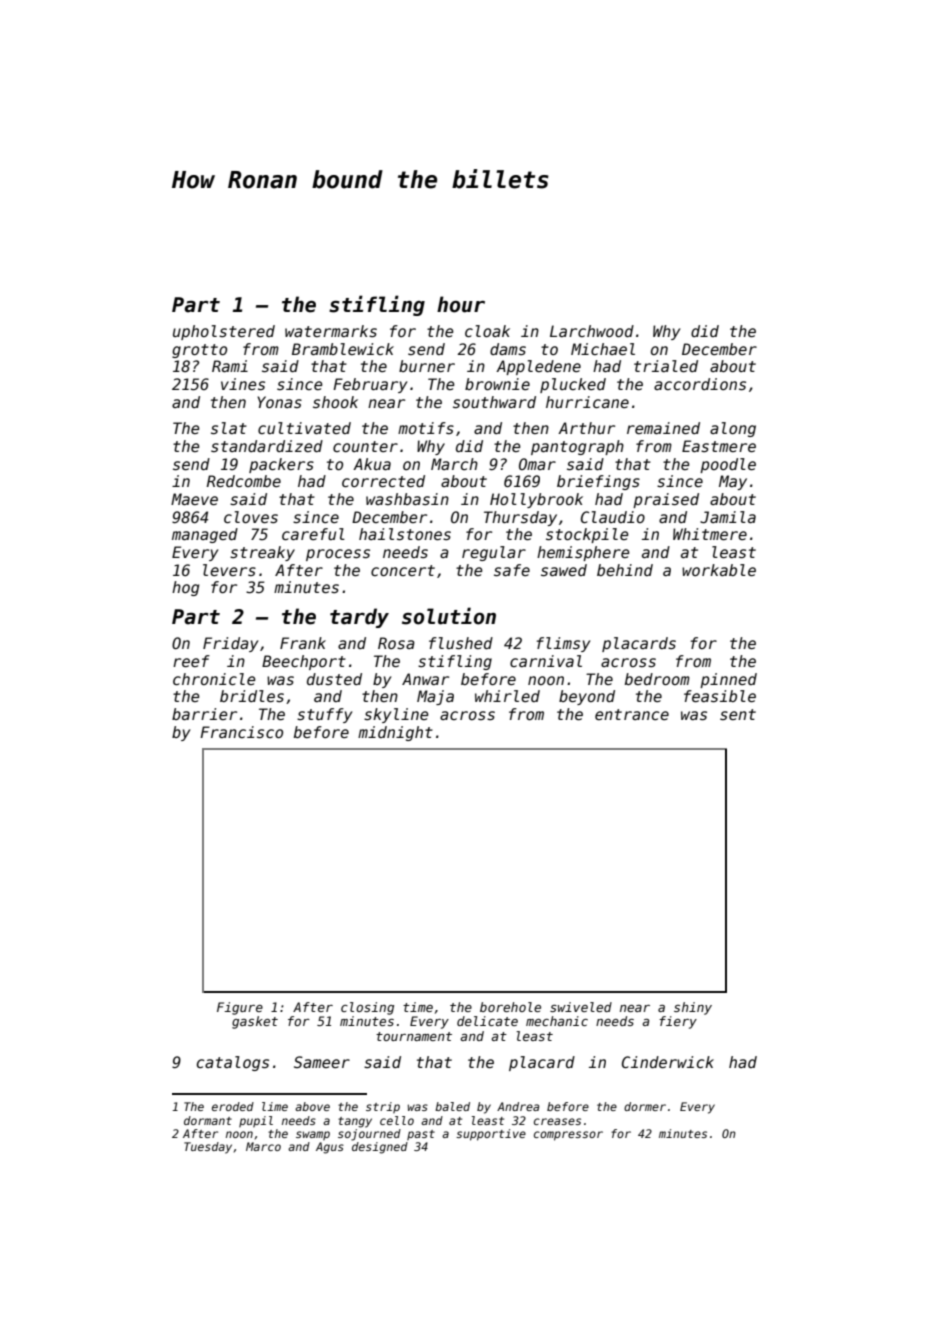  I want to click on Larchwood, so click(592, 331).
